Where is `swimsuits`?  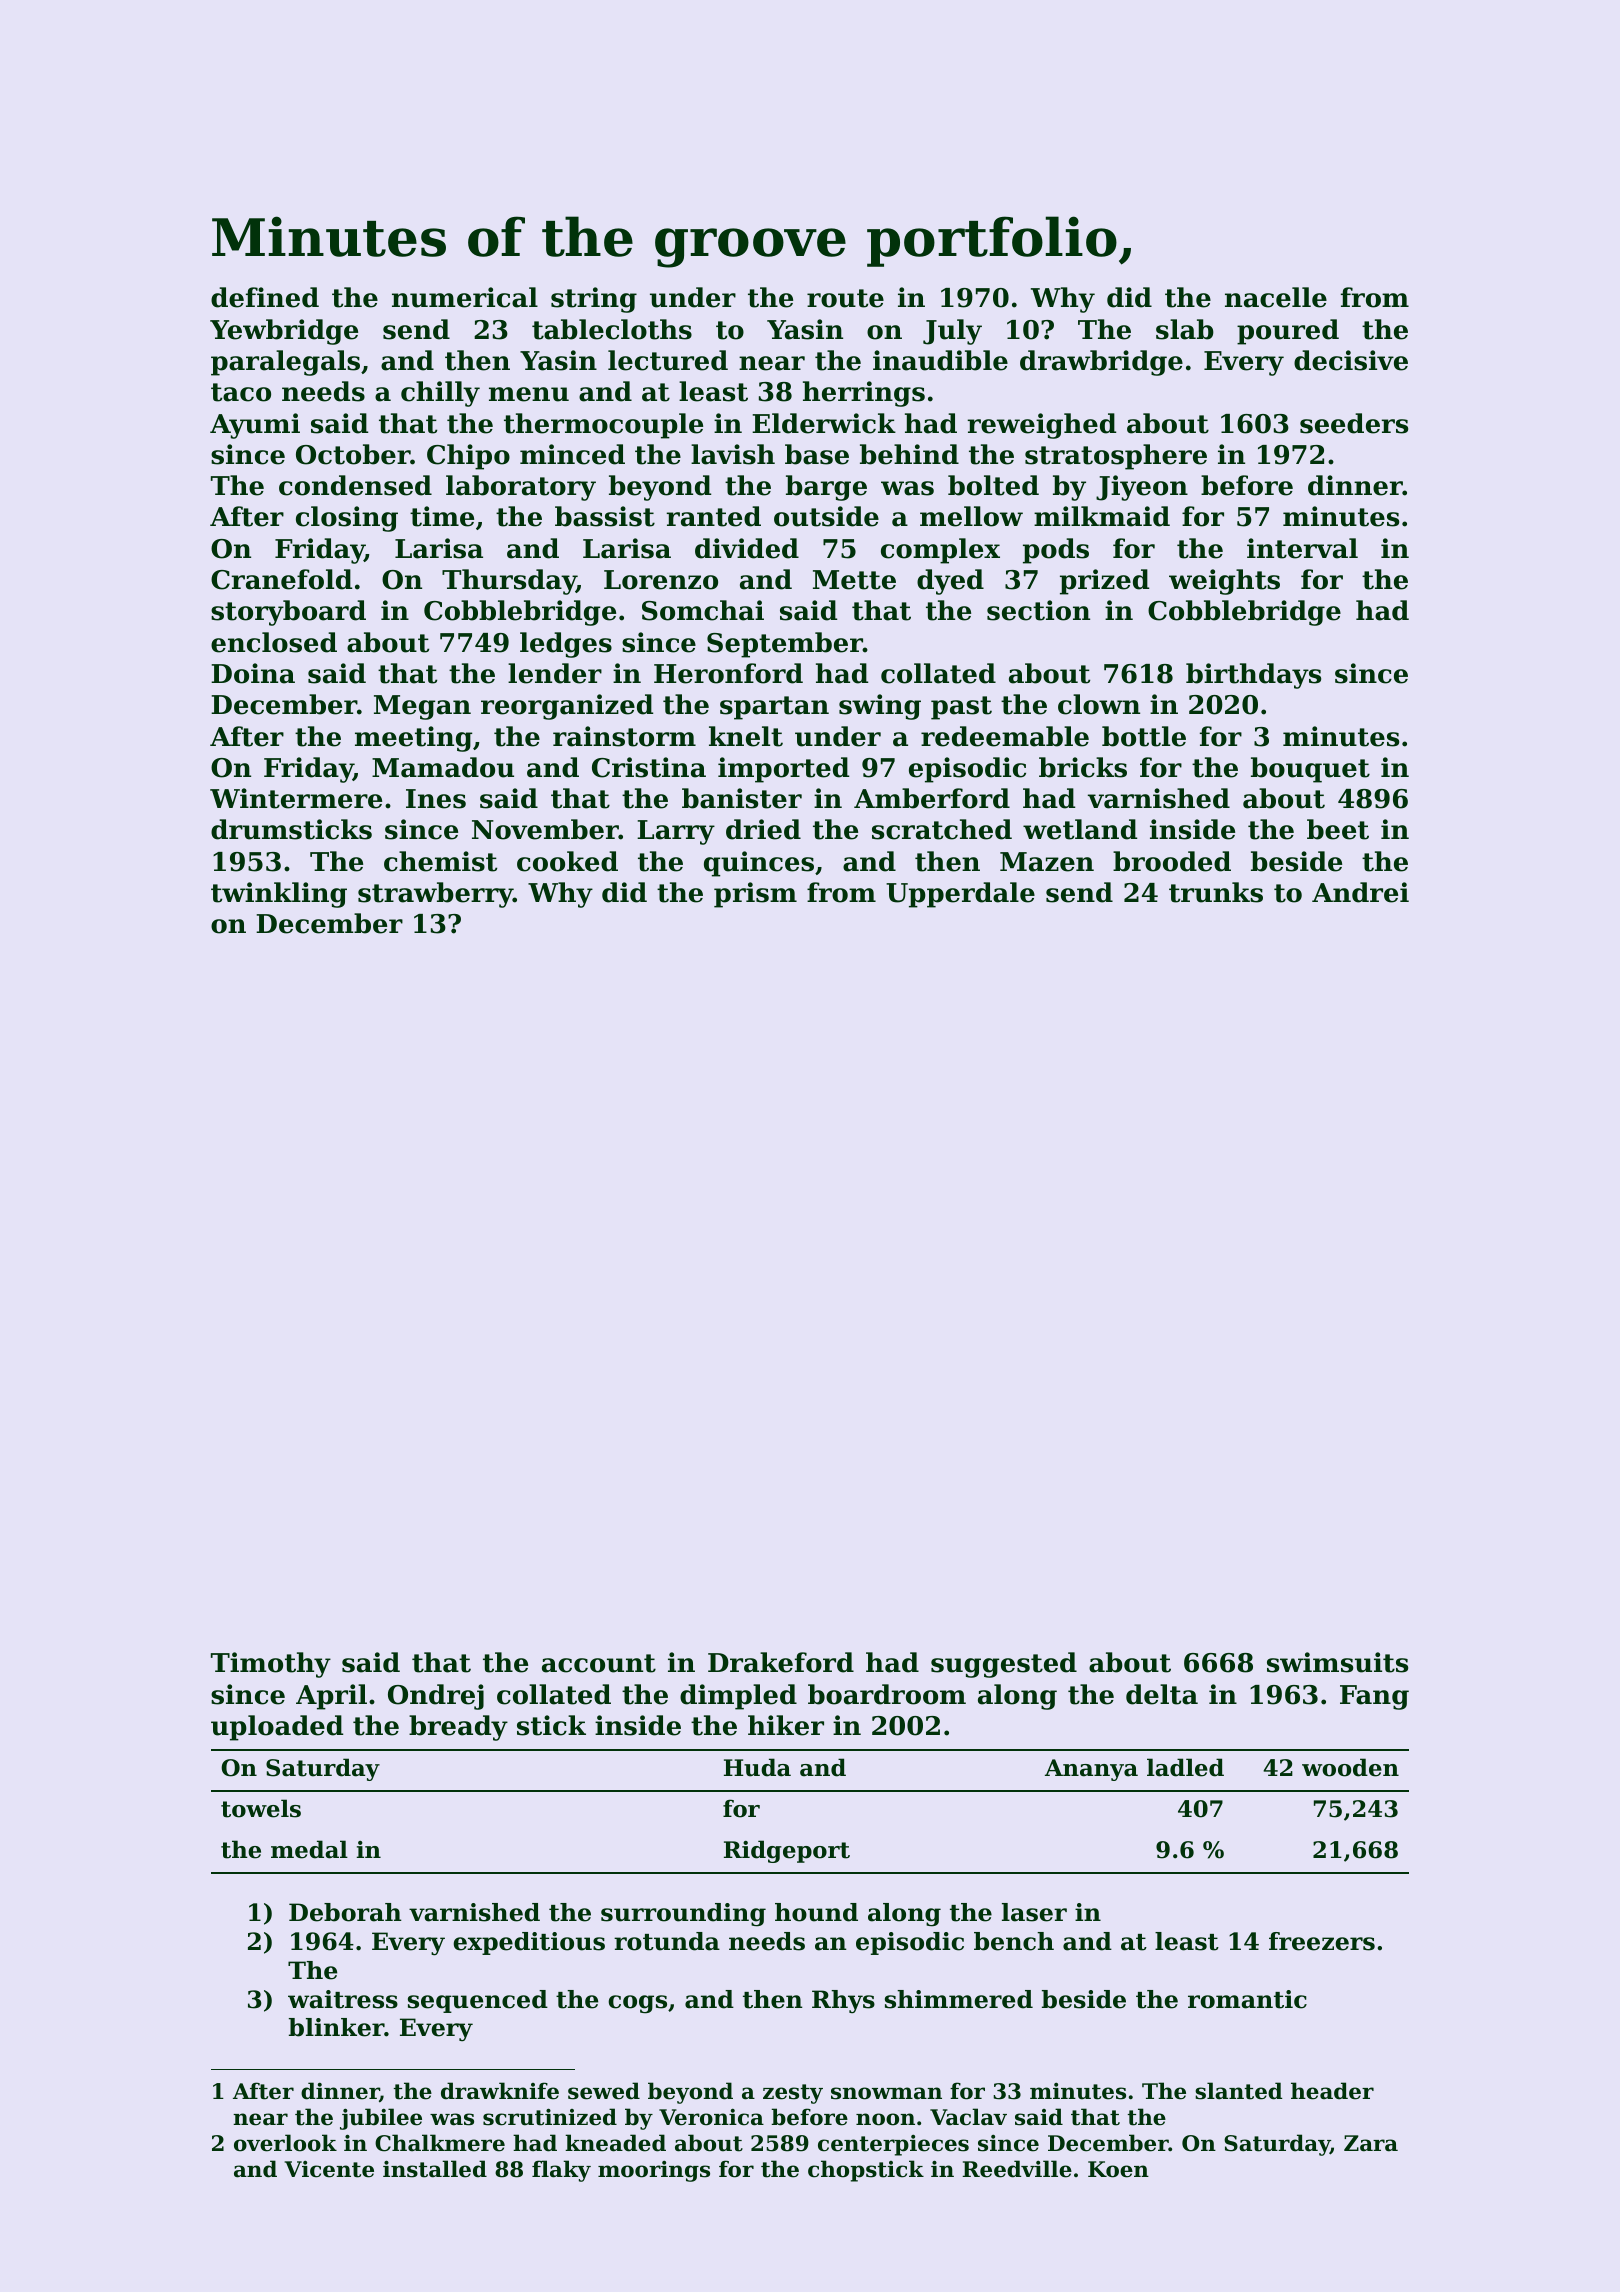 swimsuits is located at coordinates (1337, 1662).
